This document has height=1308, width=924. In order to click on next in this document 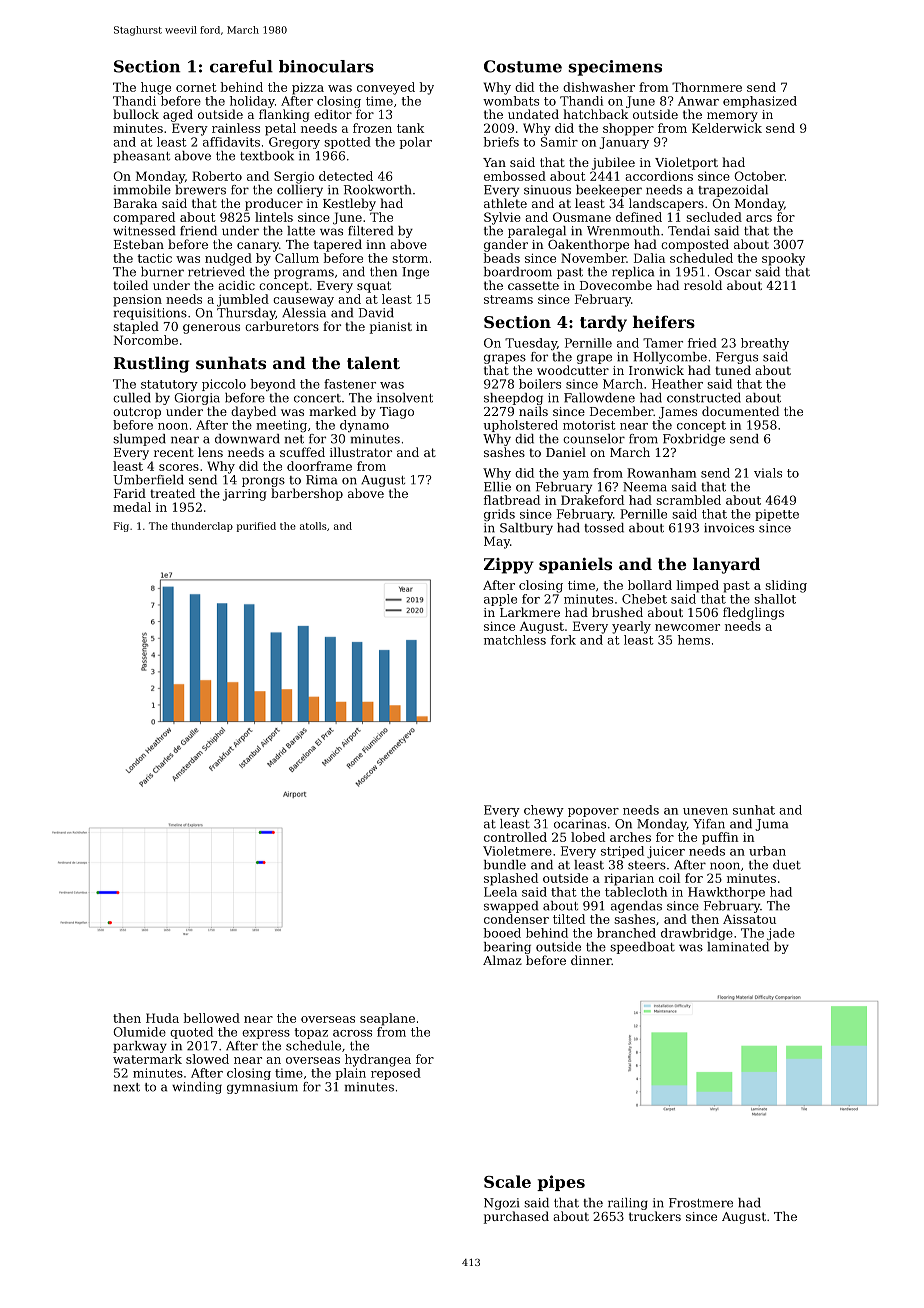, I will do `click(127, 1087)`.
